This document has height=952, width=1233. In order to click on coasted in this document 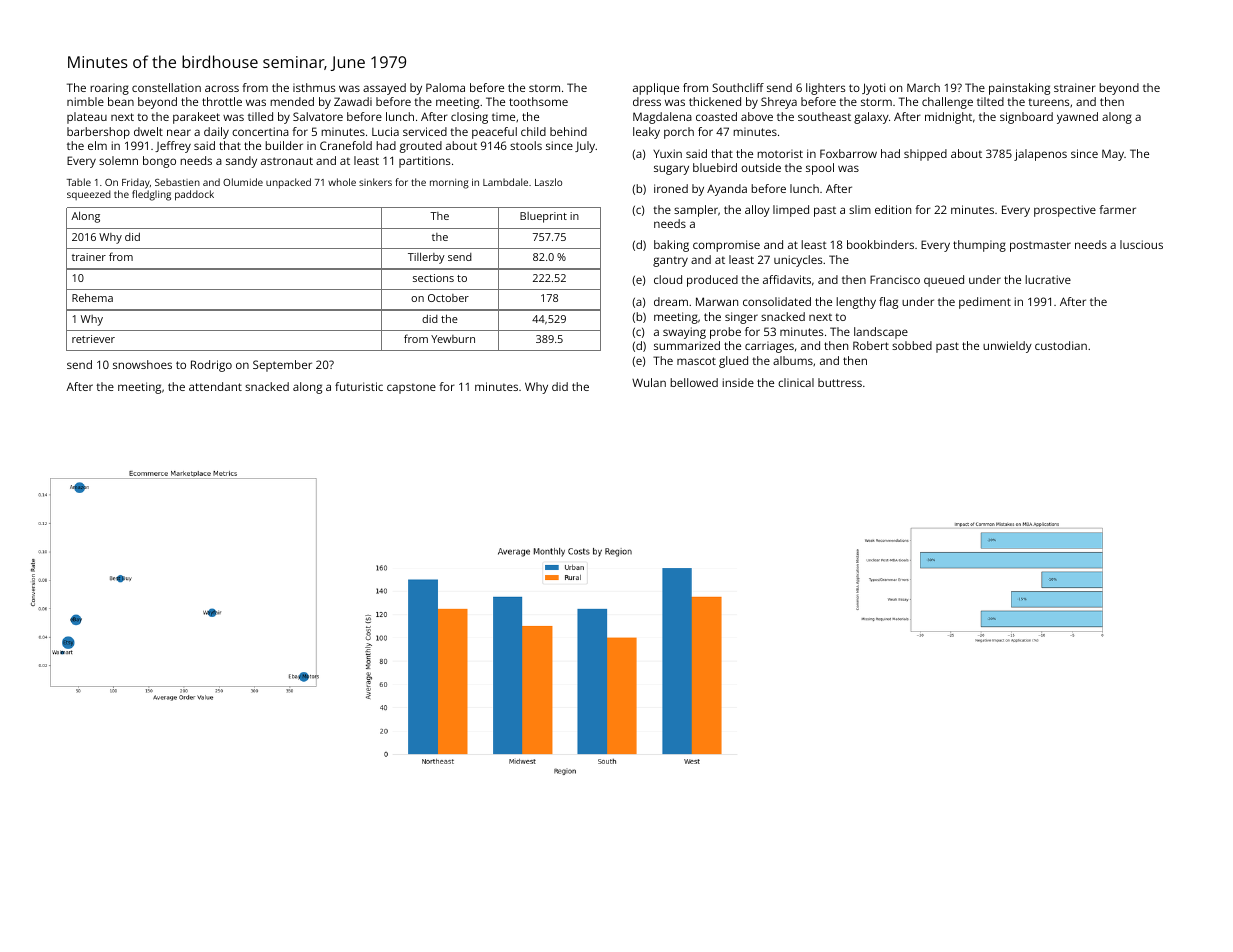, I will do `click(716, 116)`.
